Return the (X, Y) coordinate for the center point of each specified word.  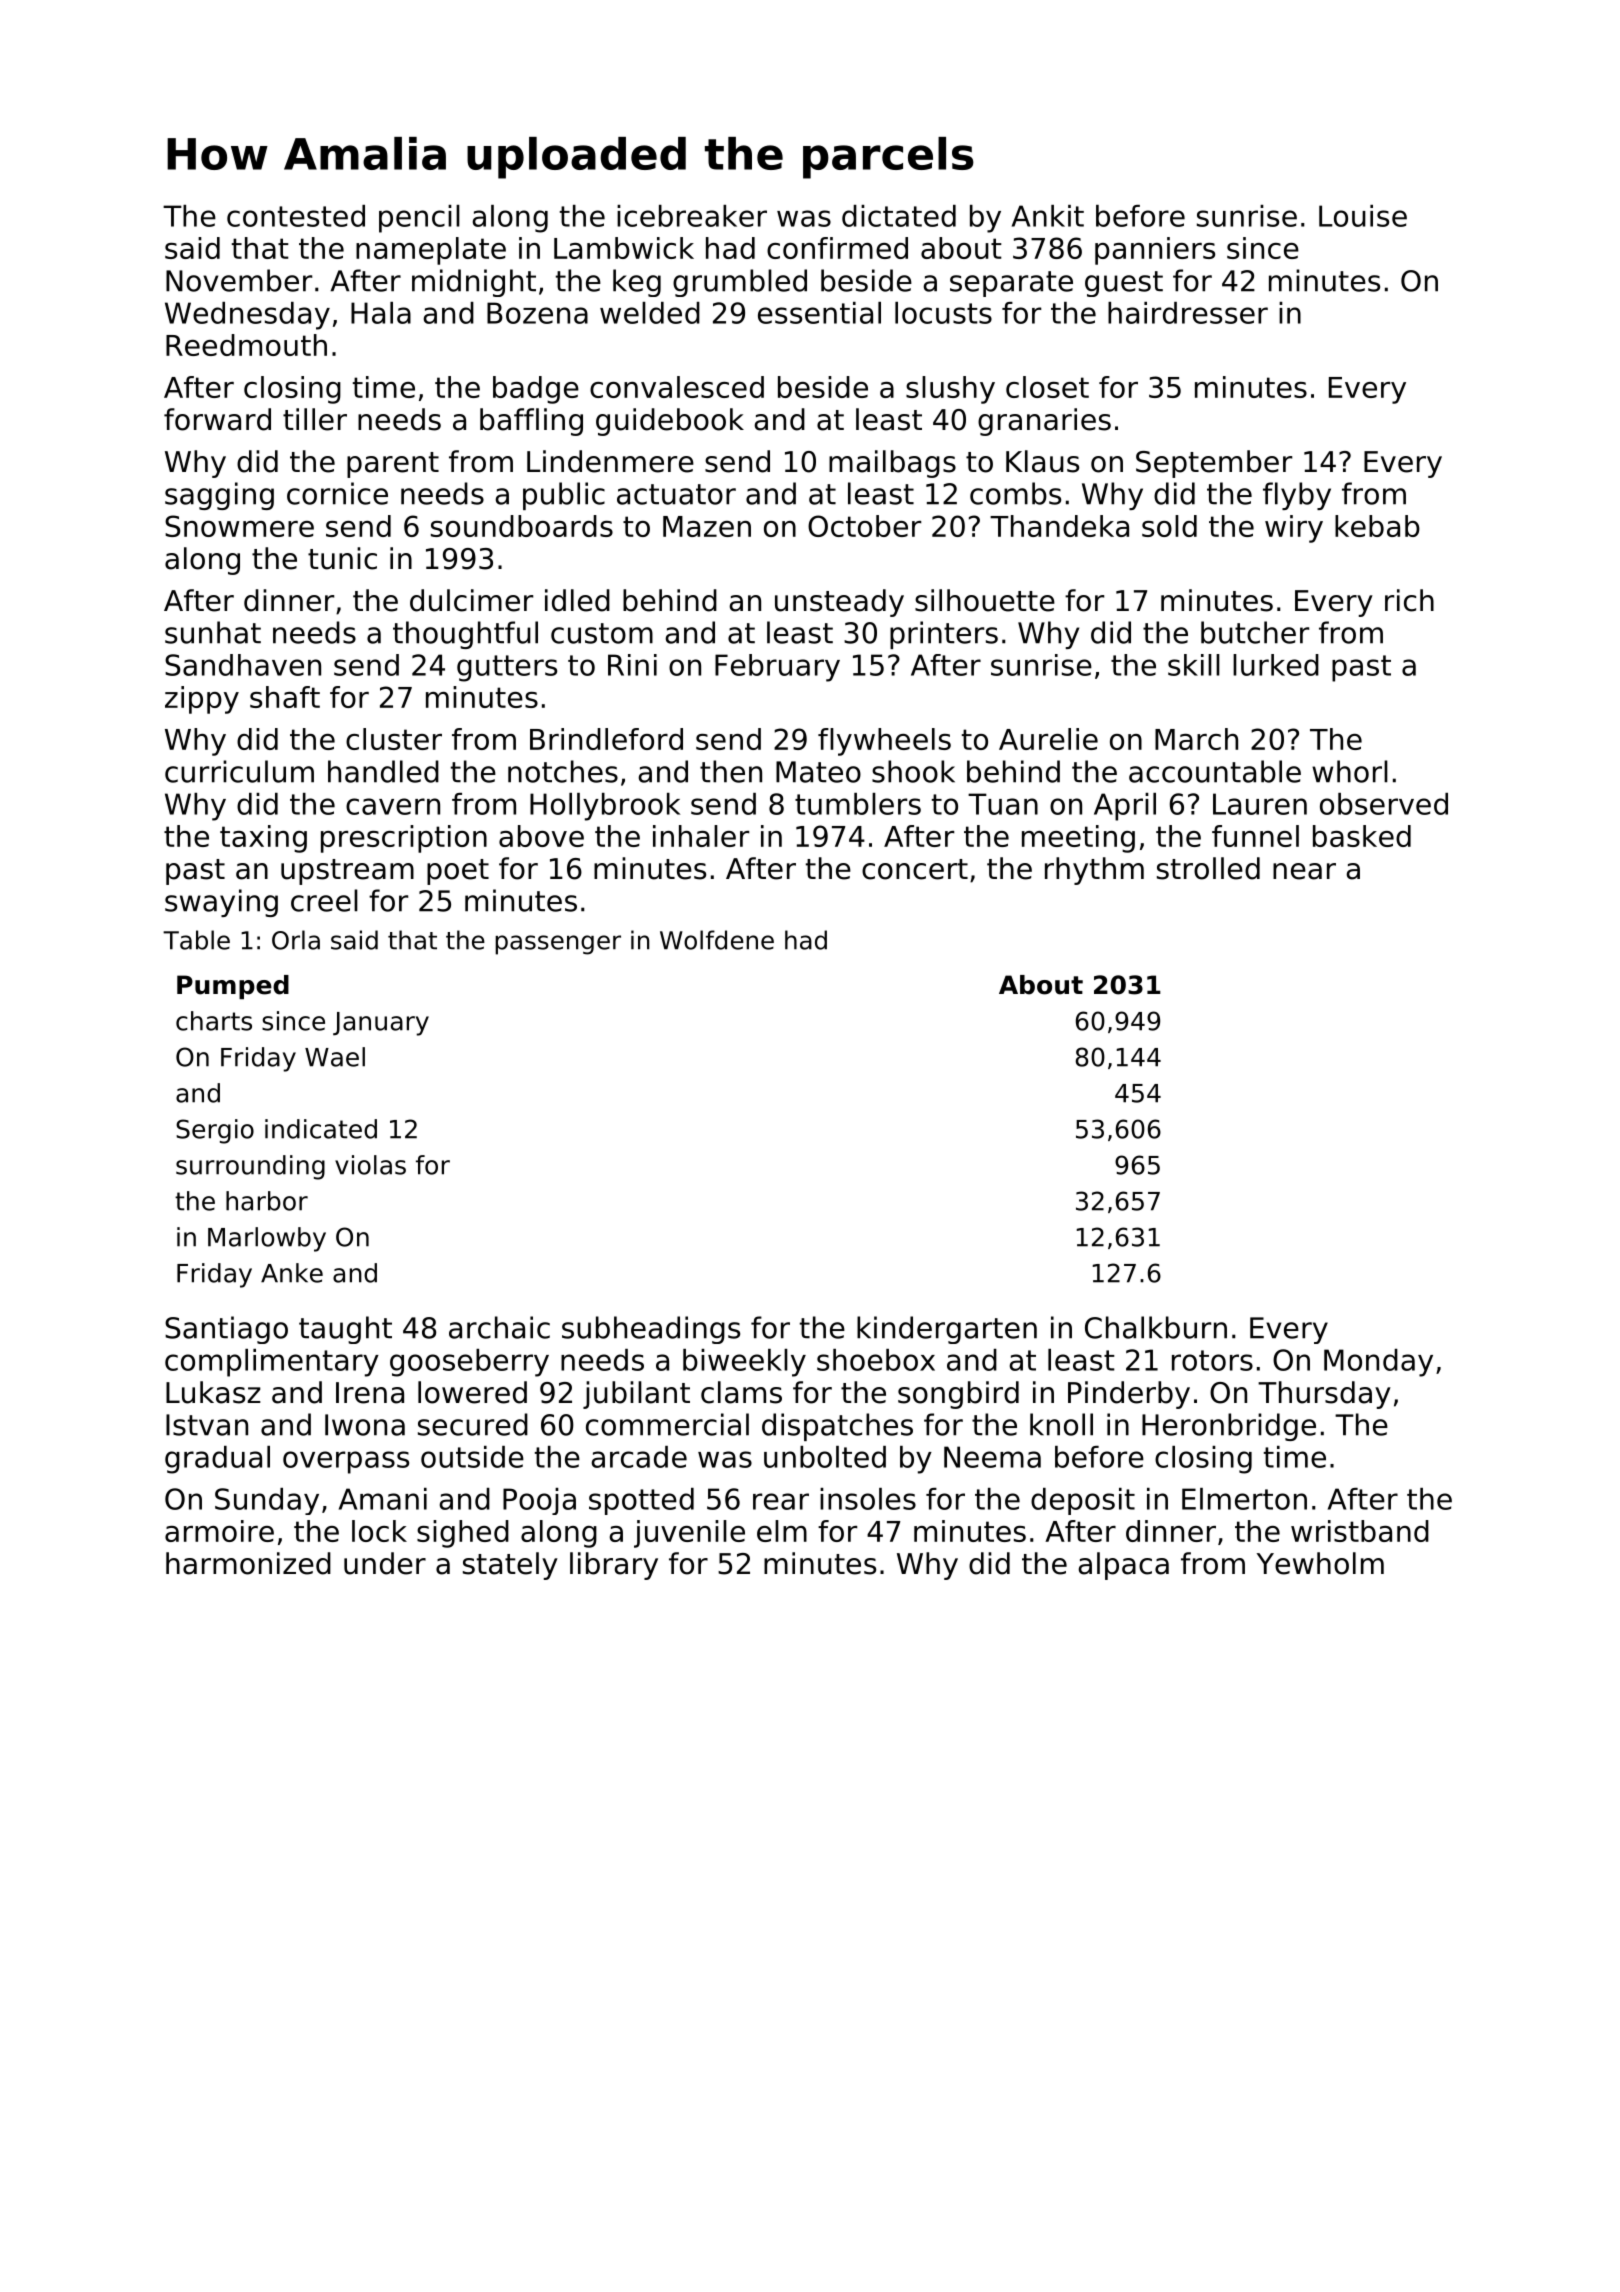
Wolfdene (717, 940)
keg (637, 283)
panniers (1155, 251)
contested (296, 216)
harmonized (248, 1563)
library (614, 1566)
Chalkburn (1156, 1327)
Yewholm (1320, 1563)
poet (458, 872)
